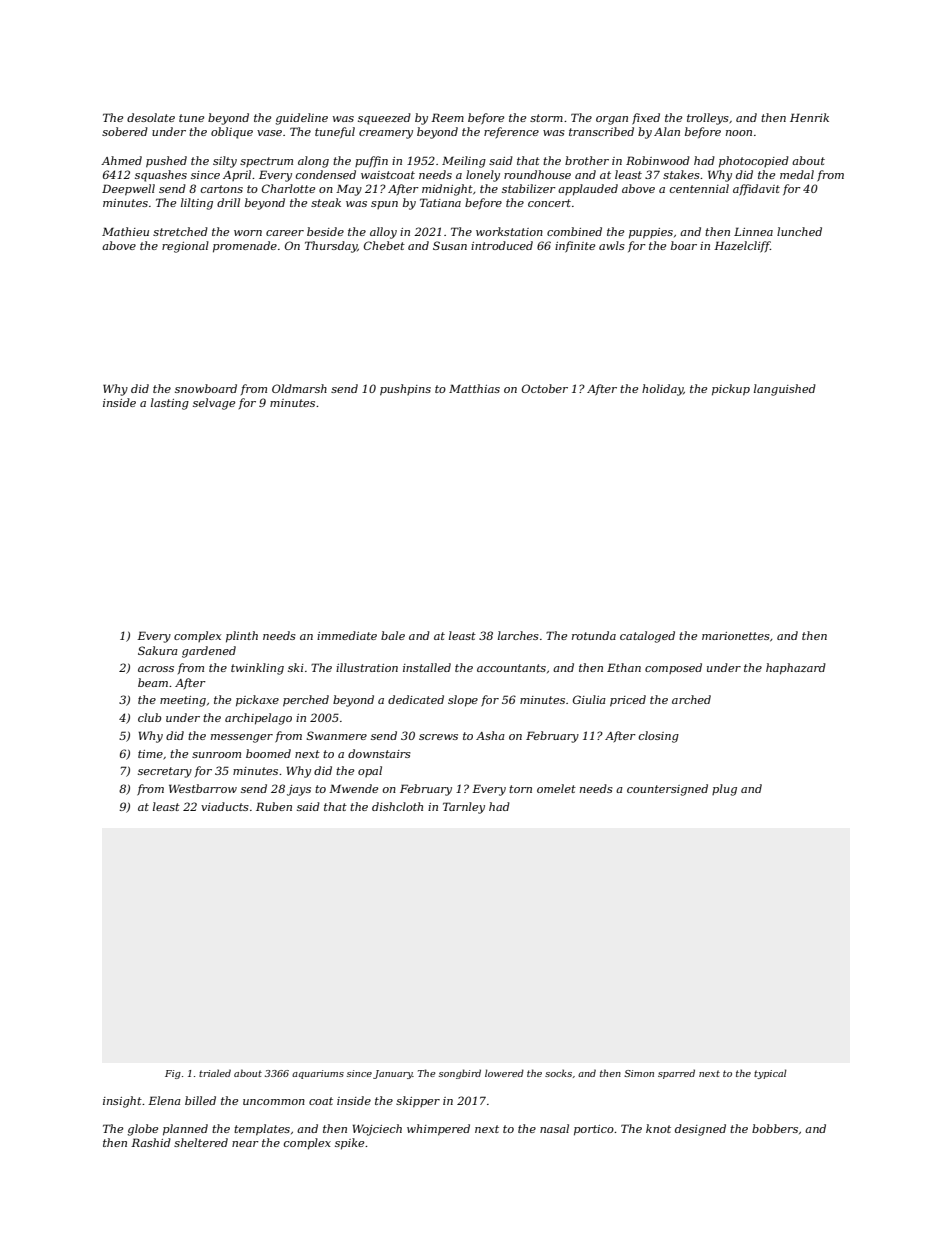 The height and width of the image is (1233, 952). I want to click on Swanmere, so click(337, 735).
